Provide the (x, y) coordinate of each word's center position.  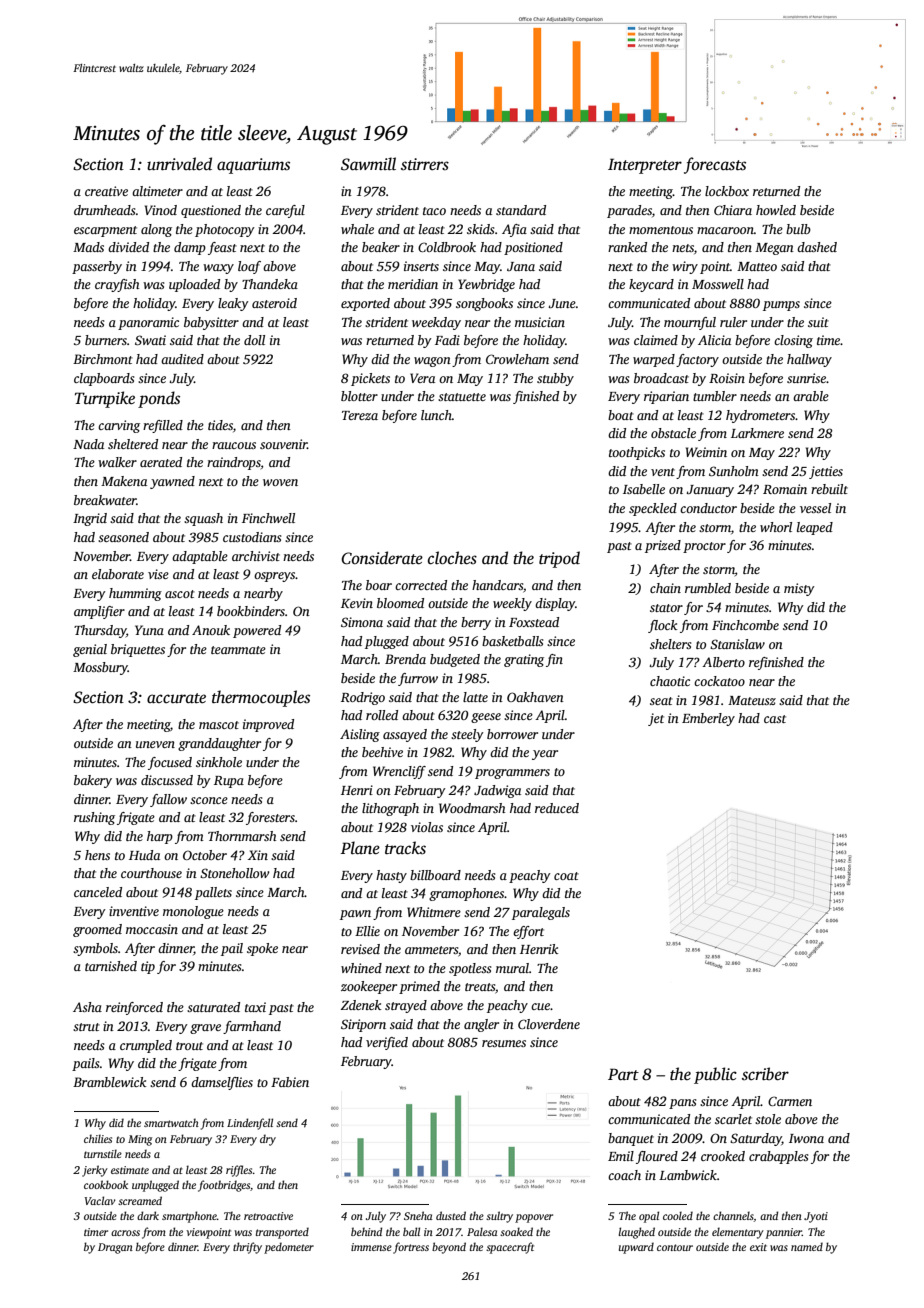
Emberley (708, 719)
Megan (774, 249)
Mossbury (100, 668)
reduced (557, 808)
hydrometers (760, 416)
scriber (765, 1074)
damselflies (222, 1083)
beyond (449, 1248)
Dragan (115, 1248)
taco (434, 211)
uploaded (194, 285)
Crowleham (517, 359)
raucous (234, 445)
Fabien (290, 1082)
